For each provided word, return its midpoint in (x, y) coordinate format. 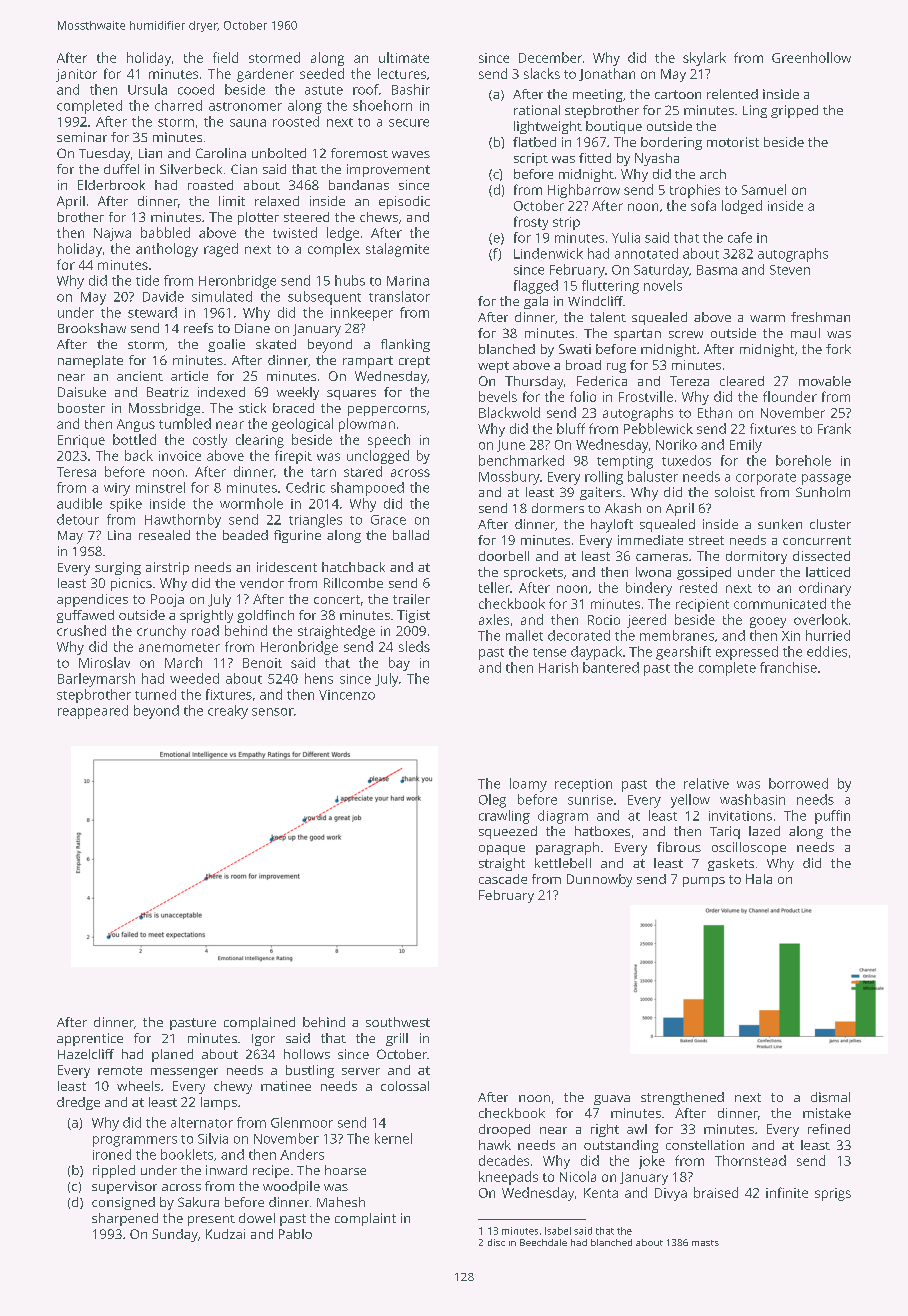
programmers (135, 1141)
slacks (542, 73)
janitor (76, 75)
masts (705, 1243)
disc (496, 1242)
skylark (704, 59)
